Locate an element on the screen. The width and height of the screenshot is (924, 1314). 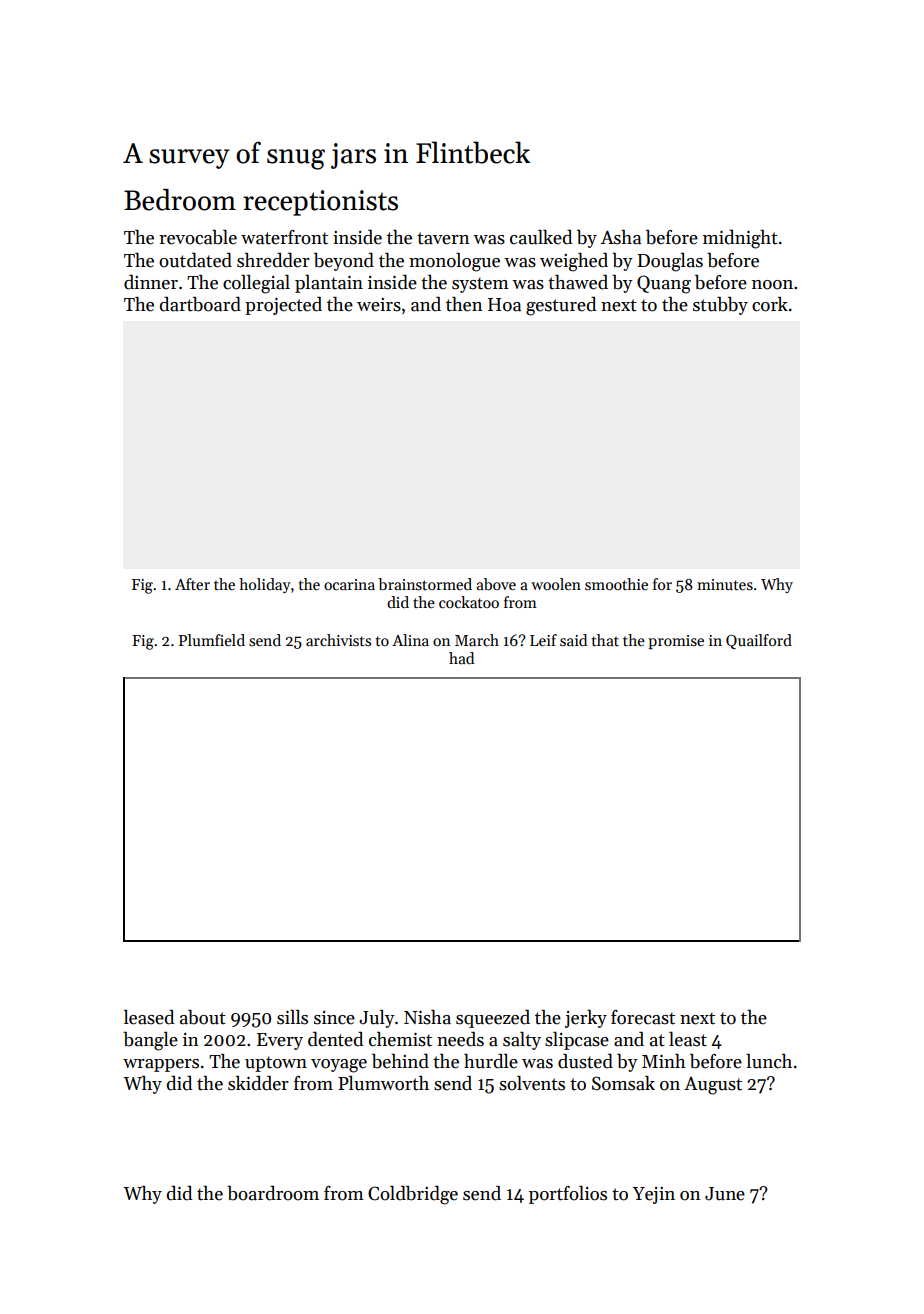
July is located at coordinates (377, 1019).
